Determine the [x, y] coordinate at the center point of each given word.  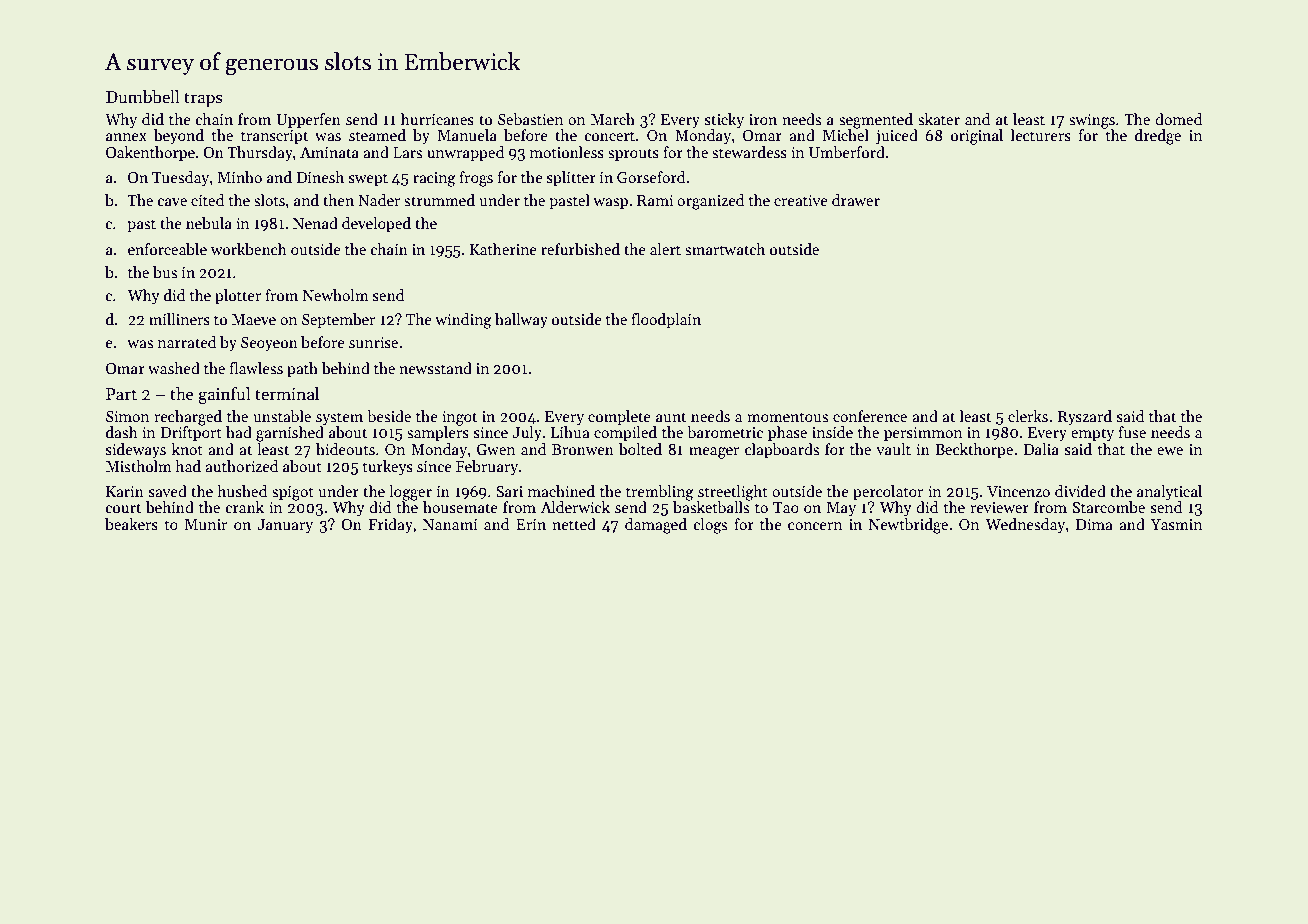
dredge [1158, 137]
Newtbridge [908, 526]
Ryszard [1085, 417]
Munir [205, 524]
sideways [136, 450]
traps [203, 99]
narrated [187, 342]
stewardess [749, 152]
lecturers [1041, 135]
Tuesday [180, 178]
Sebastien [530, 119]
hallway [521, 320]
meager [714, 453]
